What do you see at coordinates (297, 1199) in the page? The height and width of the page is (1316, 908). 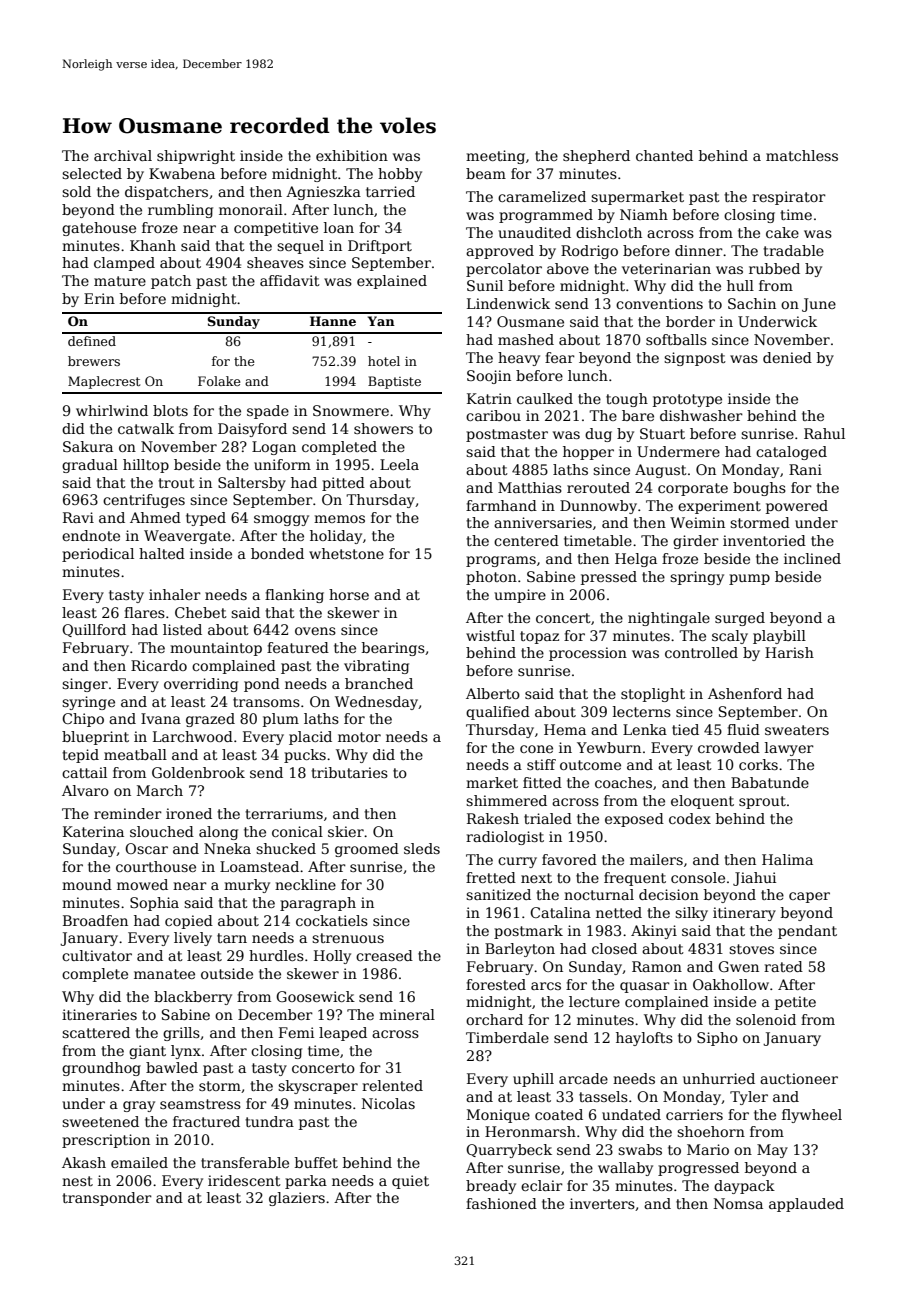 I see `glaziers` at bounding box center [297, 1199].
